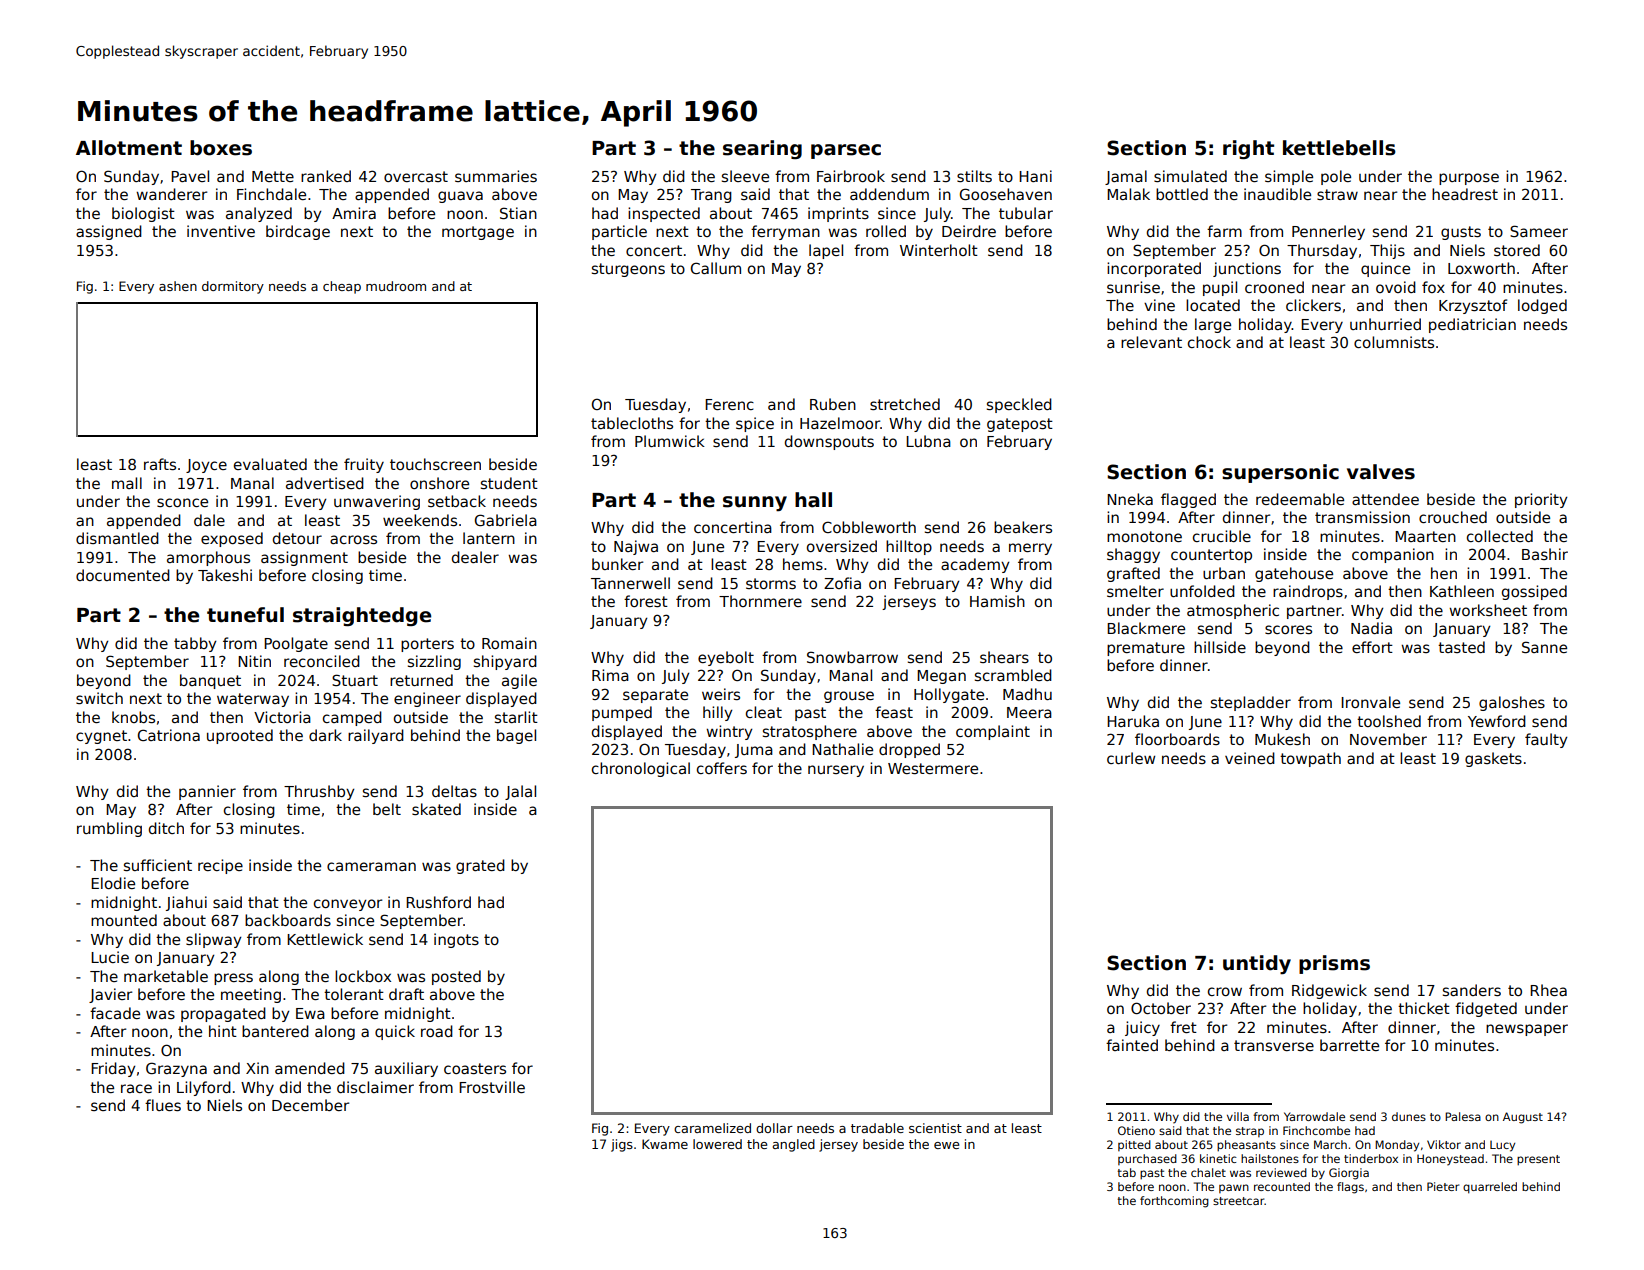 The image size is (1644, 1270). I want to click on summaries, so click(496, 176).
